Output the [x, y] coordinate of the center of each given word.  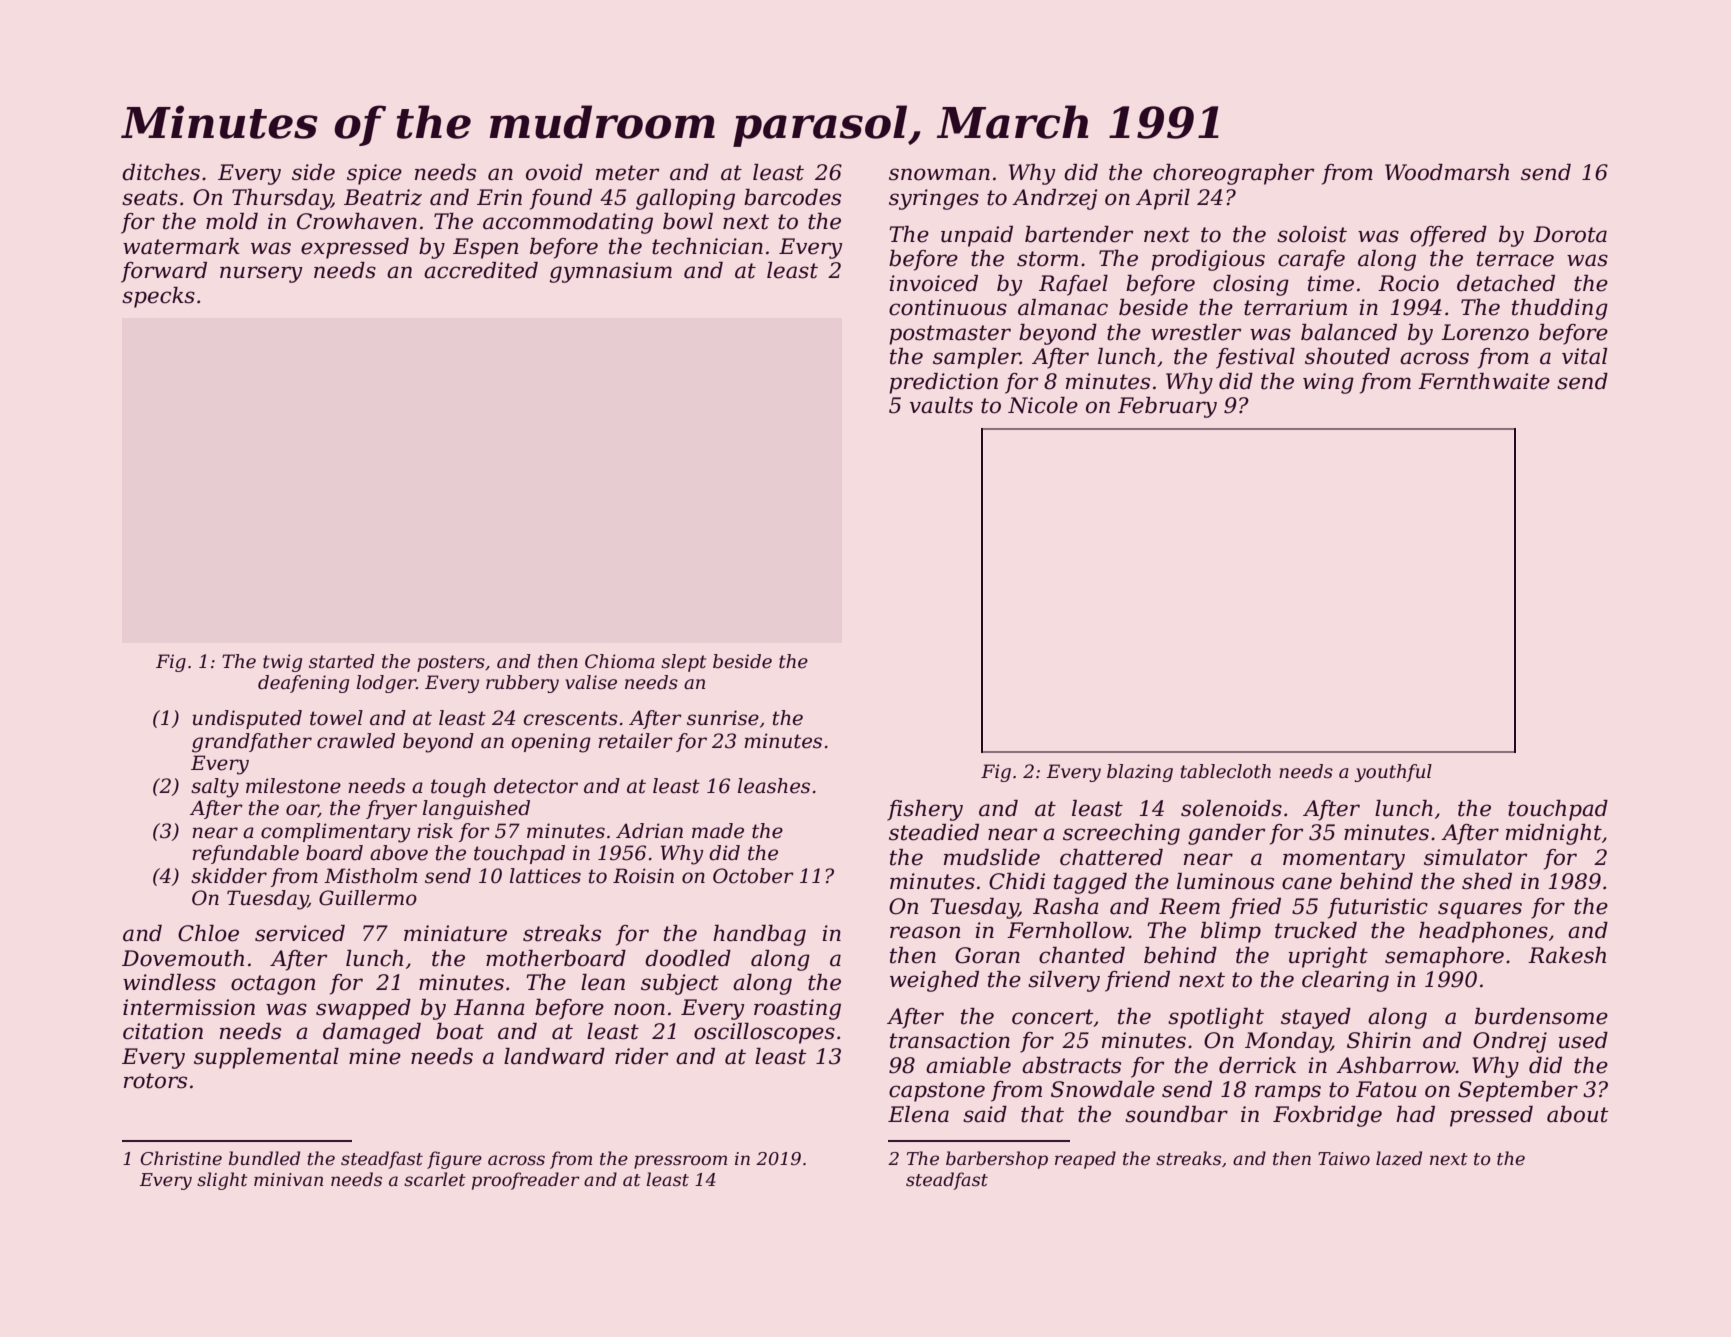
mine [375, 1056]
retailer [635, 741]
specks [158, 297]
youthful [1393, 773]
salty [215, 788]
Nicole [1043, 405]
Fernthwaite [1484, 381]
